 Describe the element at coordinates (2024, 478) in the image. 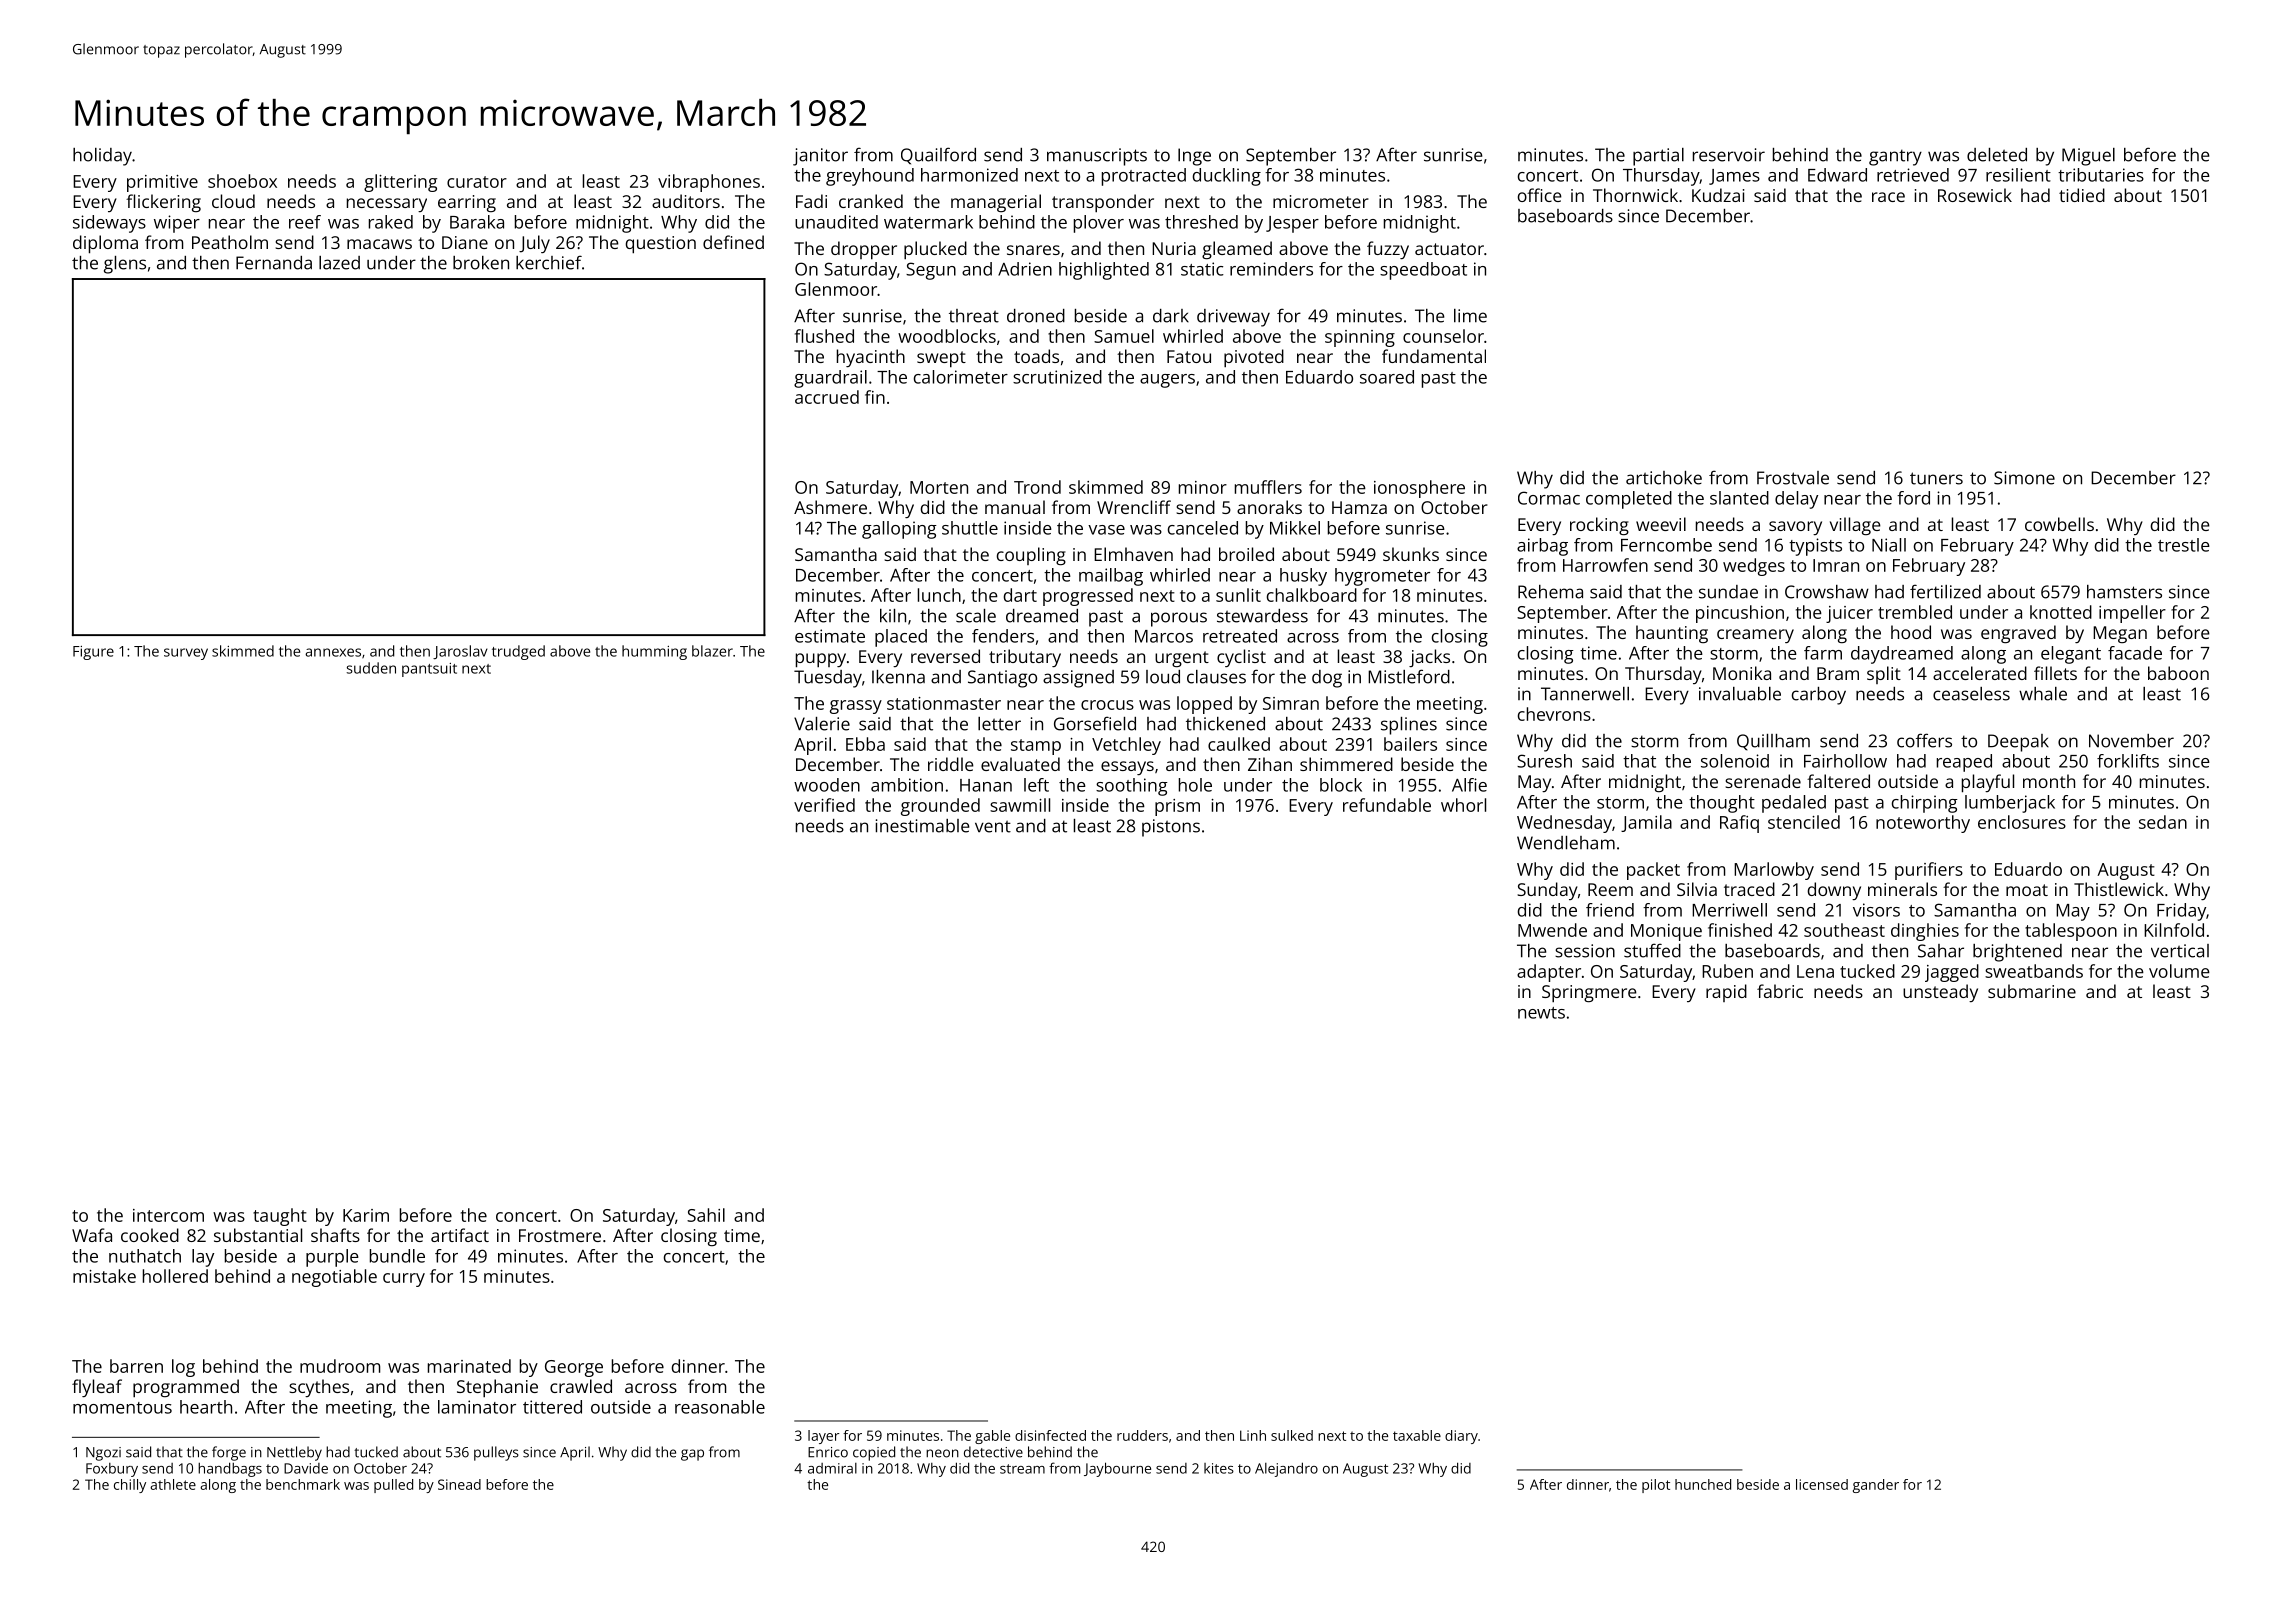

I see `Simone` at that location.
